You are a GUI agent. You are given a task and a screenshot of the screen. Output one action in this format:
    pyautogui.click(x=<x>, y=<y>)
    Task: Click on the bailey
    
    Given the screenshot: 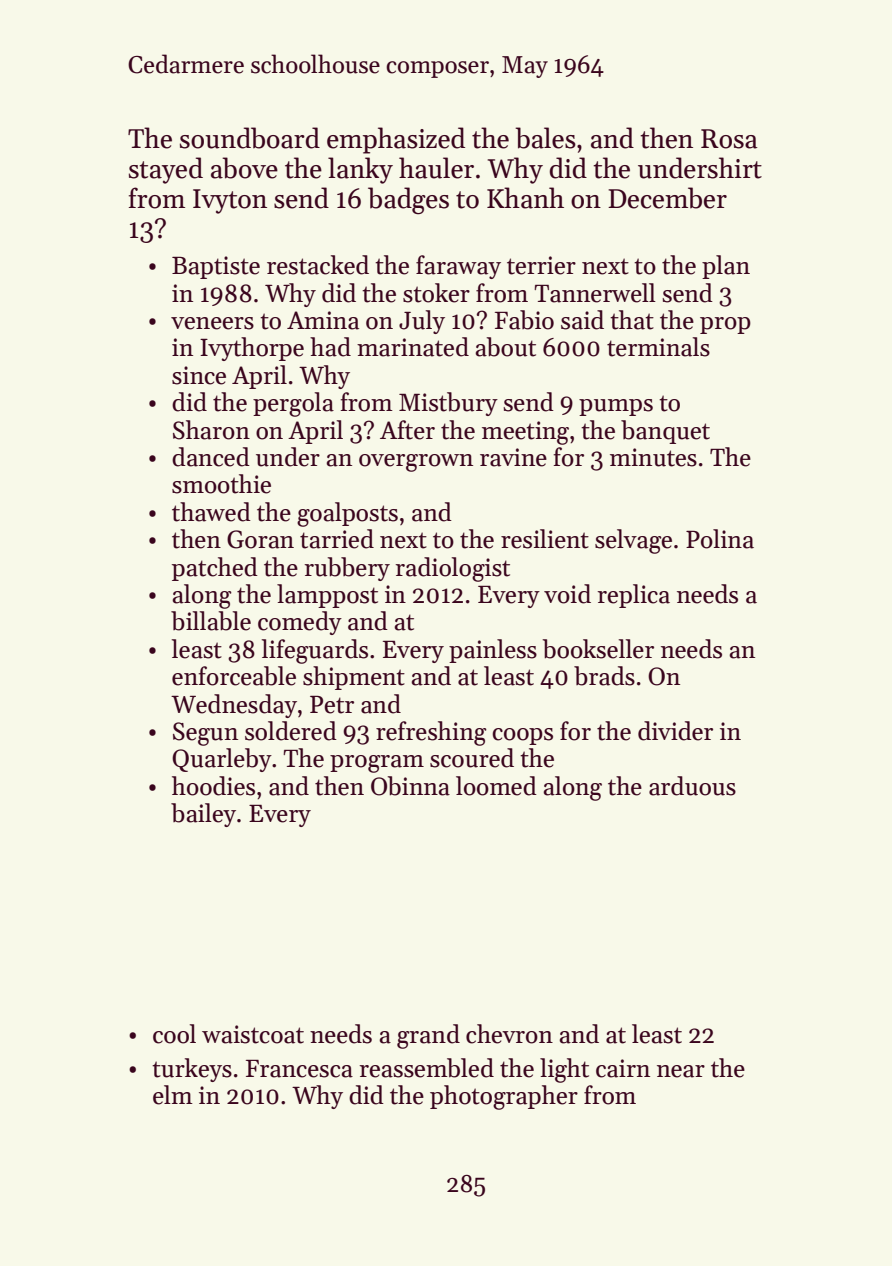 What is the action you would take?
    pyautogui.click(x=203, y=815)
